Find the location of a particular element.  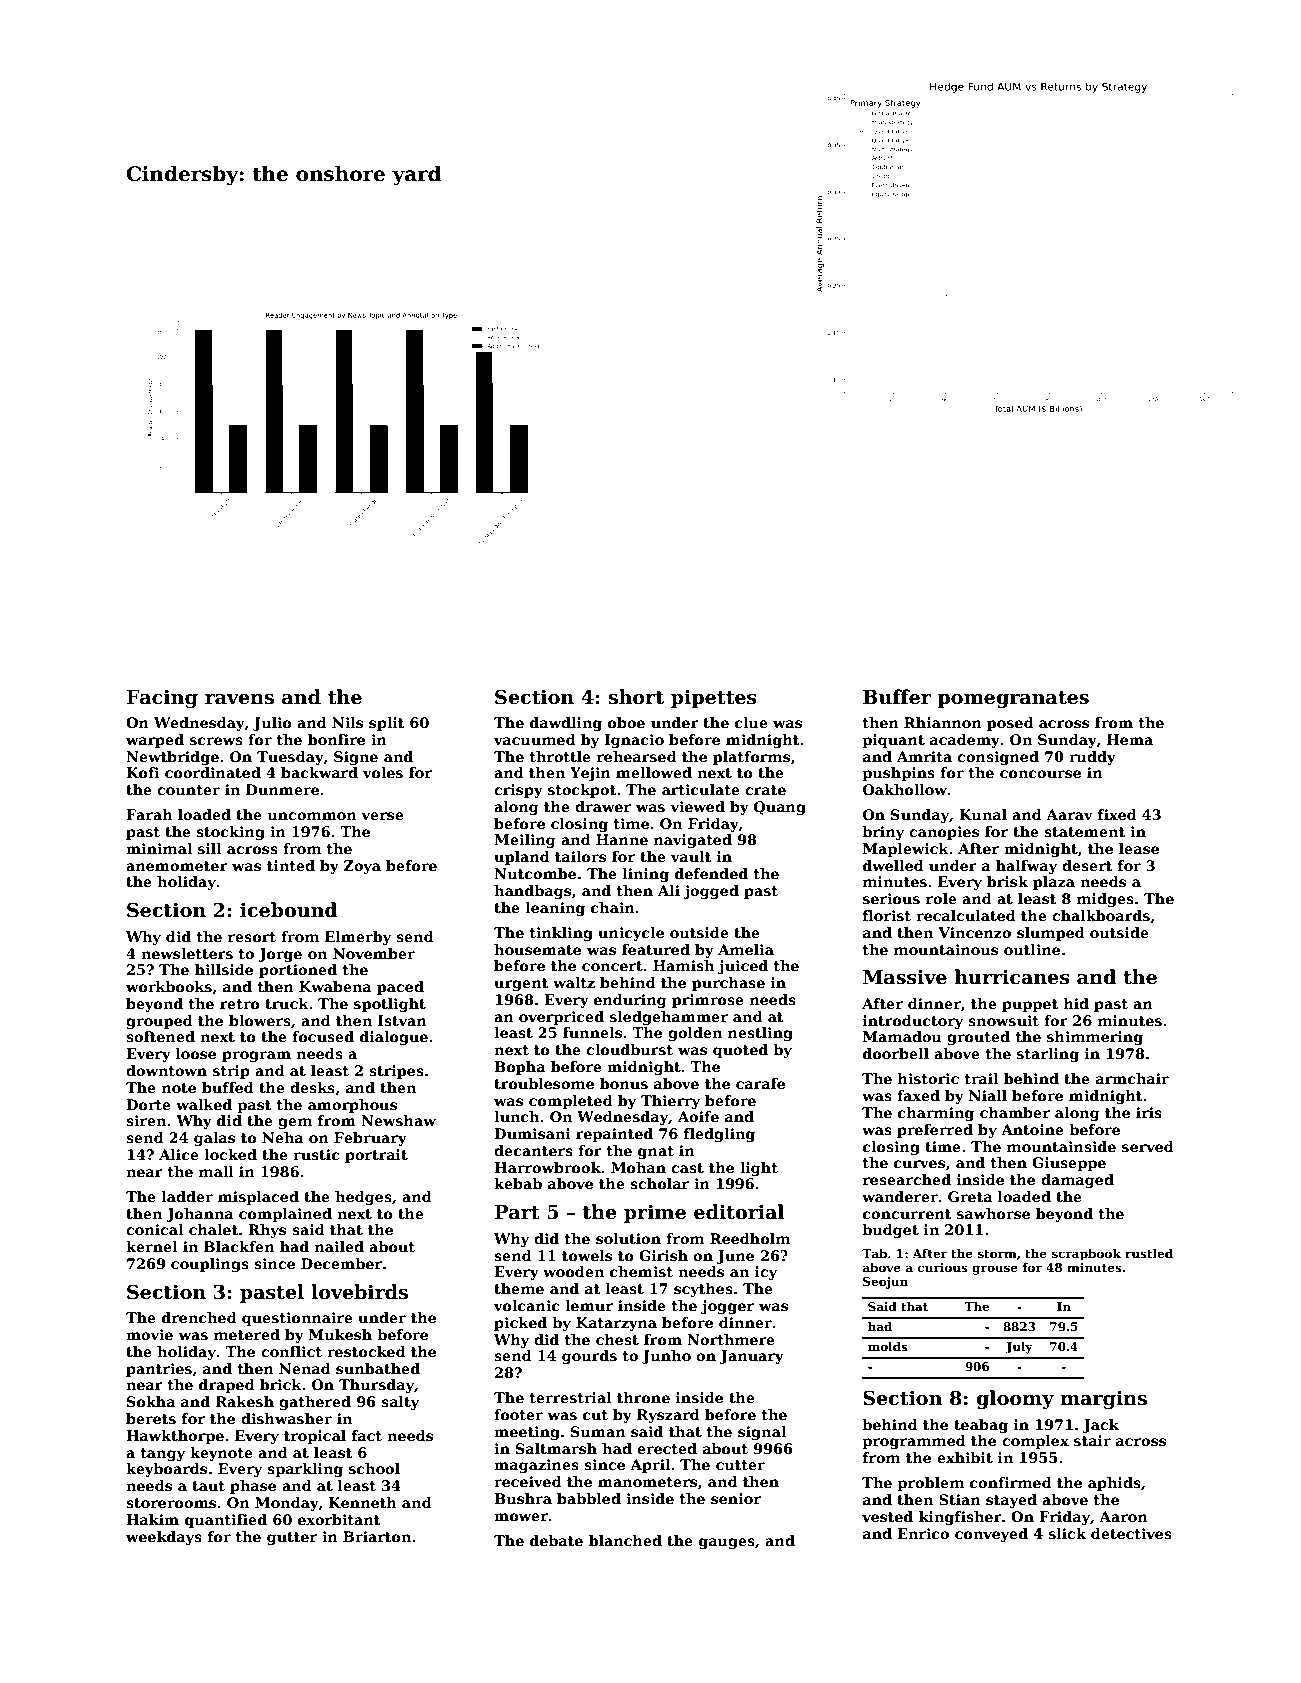

magazines is located at coordinates (536, 1466).
